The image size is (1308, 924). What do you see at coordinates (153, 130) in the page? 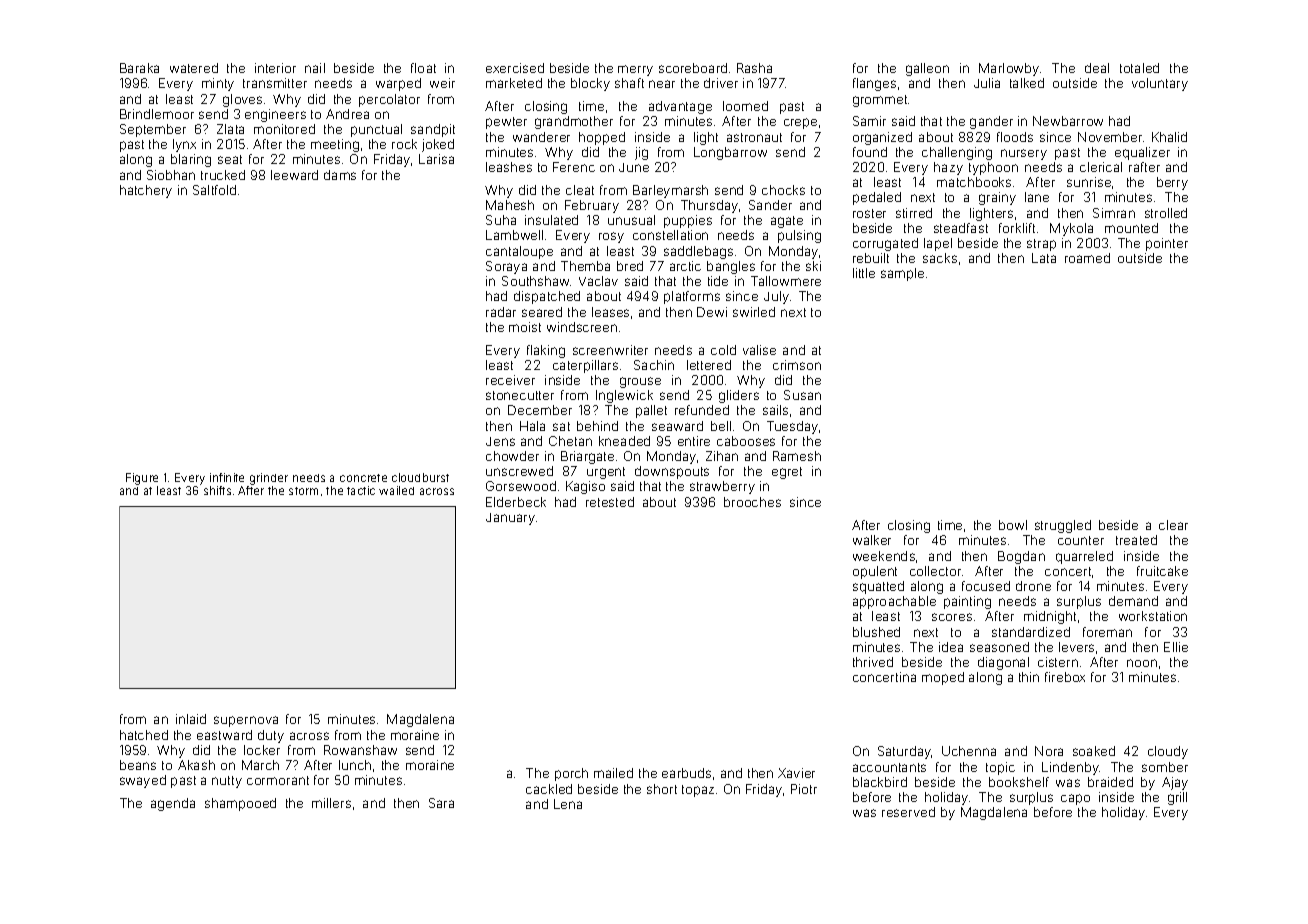
I see `September` at bounding box center [153, 130].
